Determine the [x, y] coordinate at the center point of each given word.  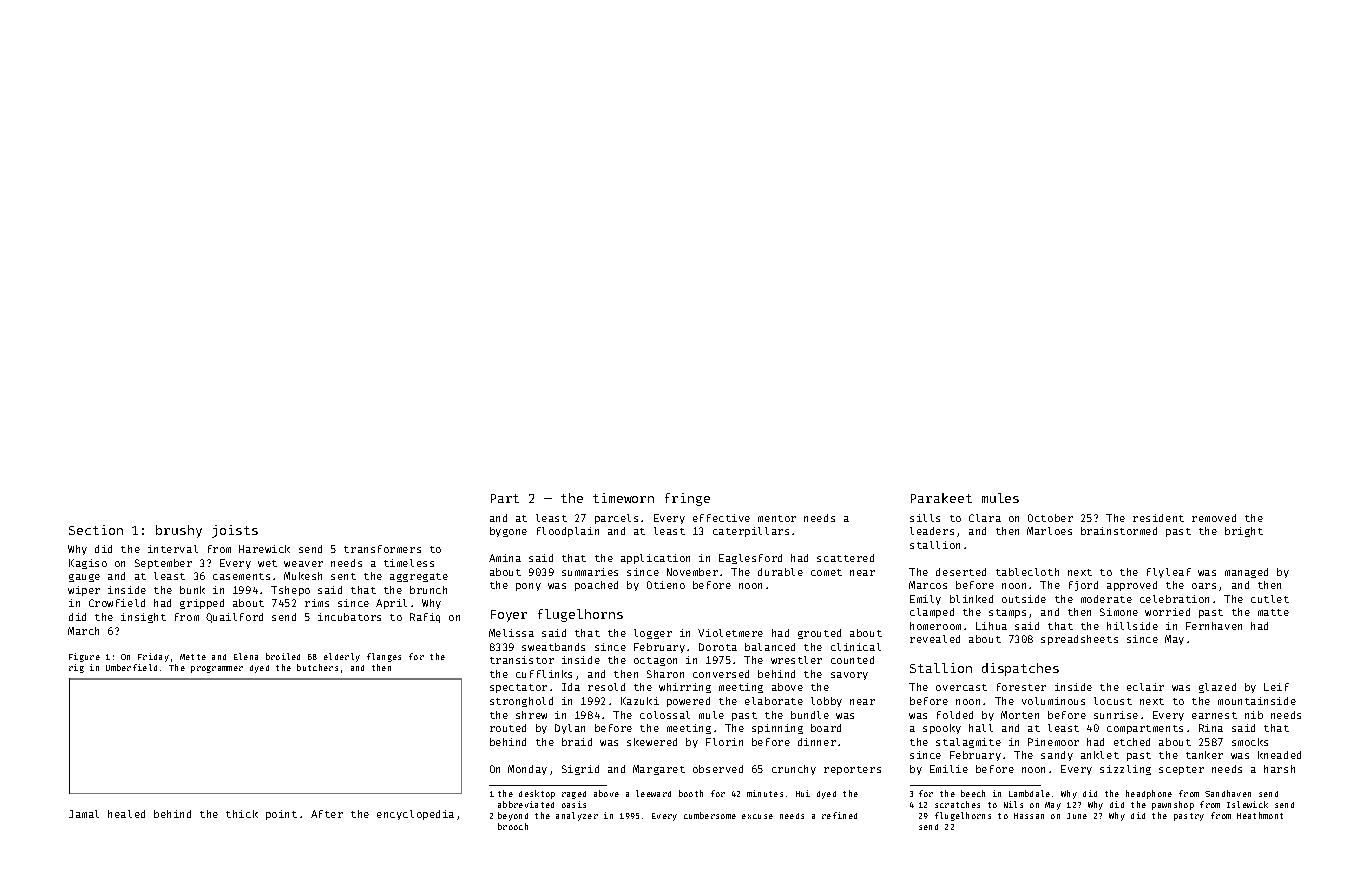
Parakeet [941, 498]
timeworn [623, 498]
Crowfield [117, 603]
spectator [518, 688]
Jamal [84, 814]
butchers [317, 667]
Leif [1276, 687]
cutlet [1270, 599]
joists [235, 531]
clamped [932, 613]
